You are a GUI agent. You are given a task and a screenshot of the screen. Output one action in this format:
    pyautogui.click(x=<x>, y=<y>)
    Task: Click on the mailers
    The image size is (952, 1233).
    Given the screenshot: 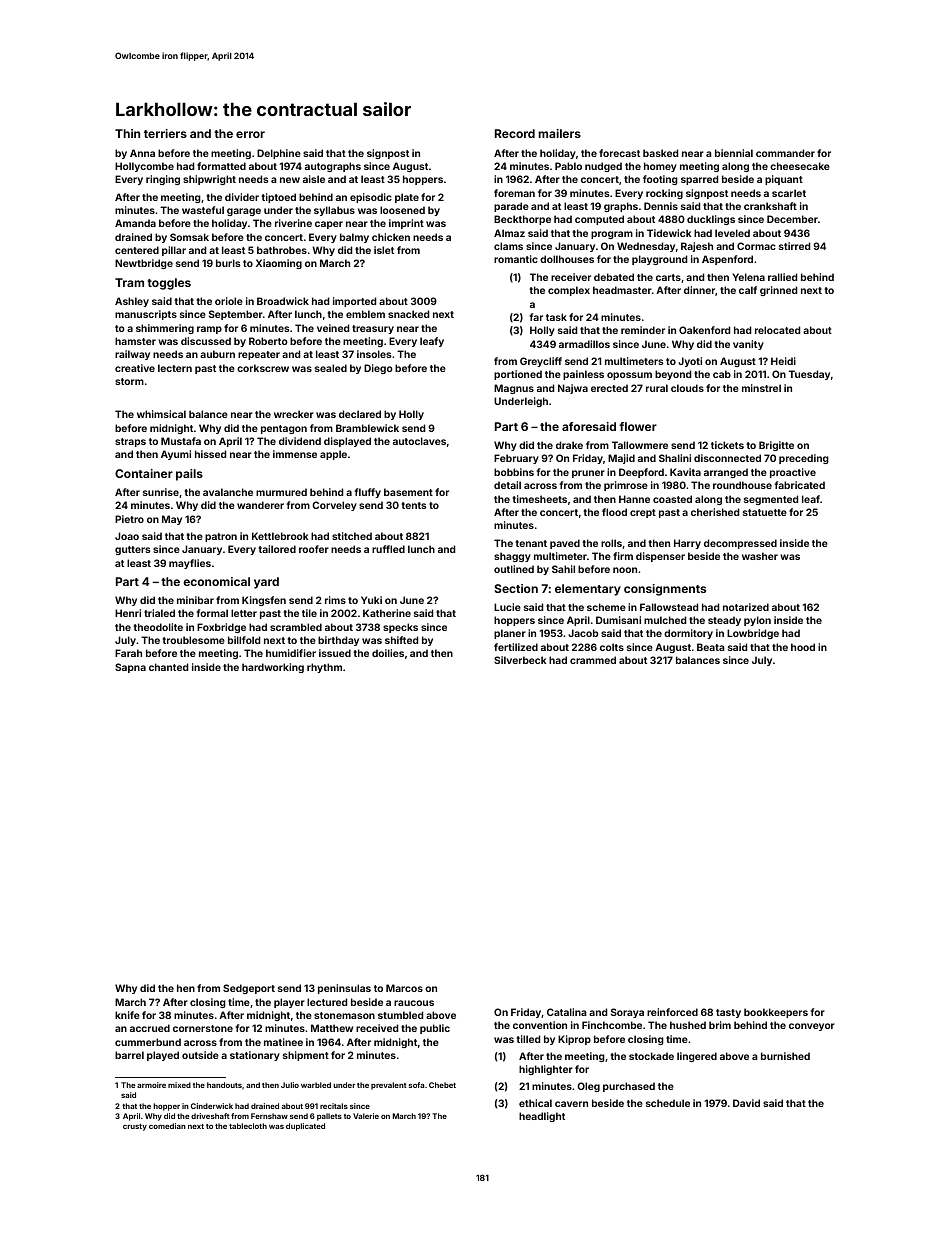 What is the action you would take?
    pyautogui.click(x=559, y=133)
